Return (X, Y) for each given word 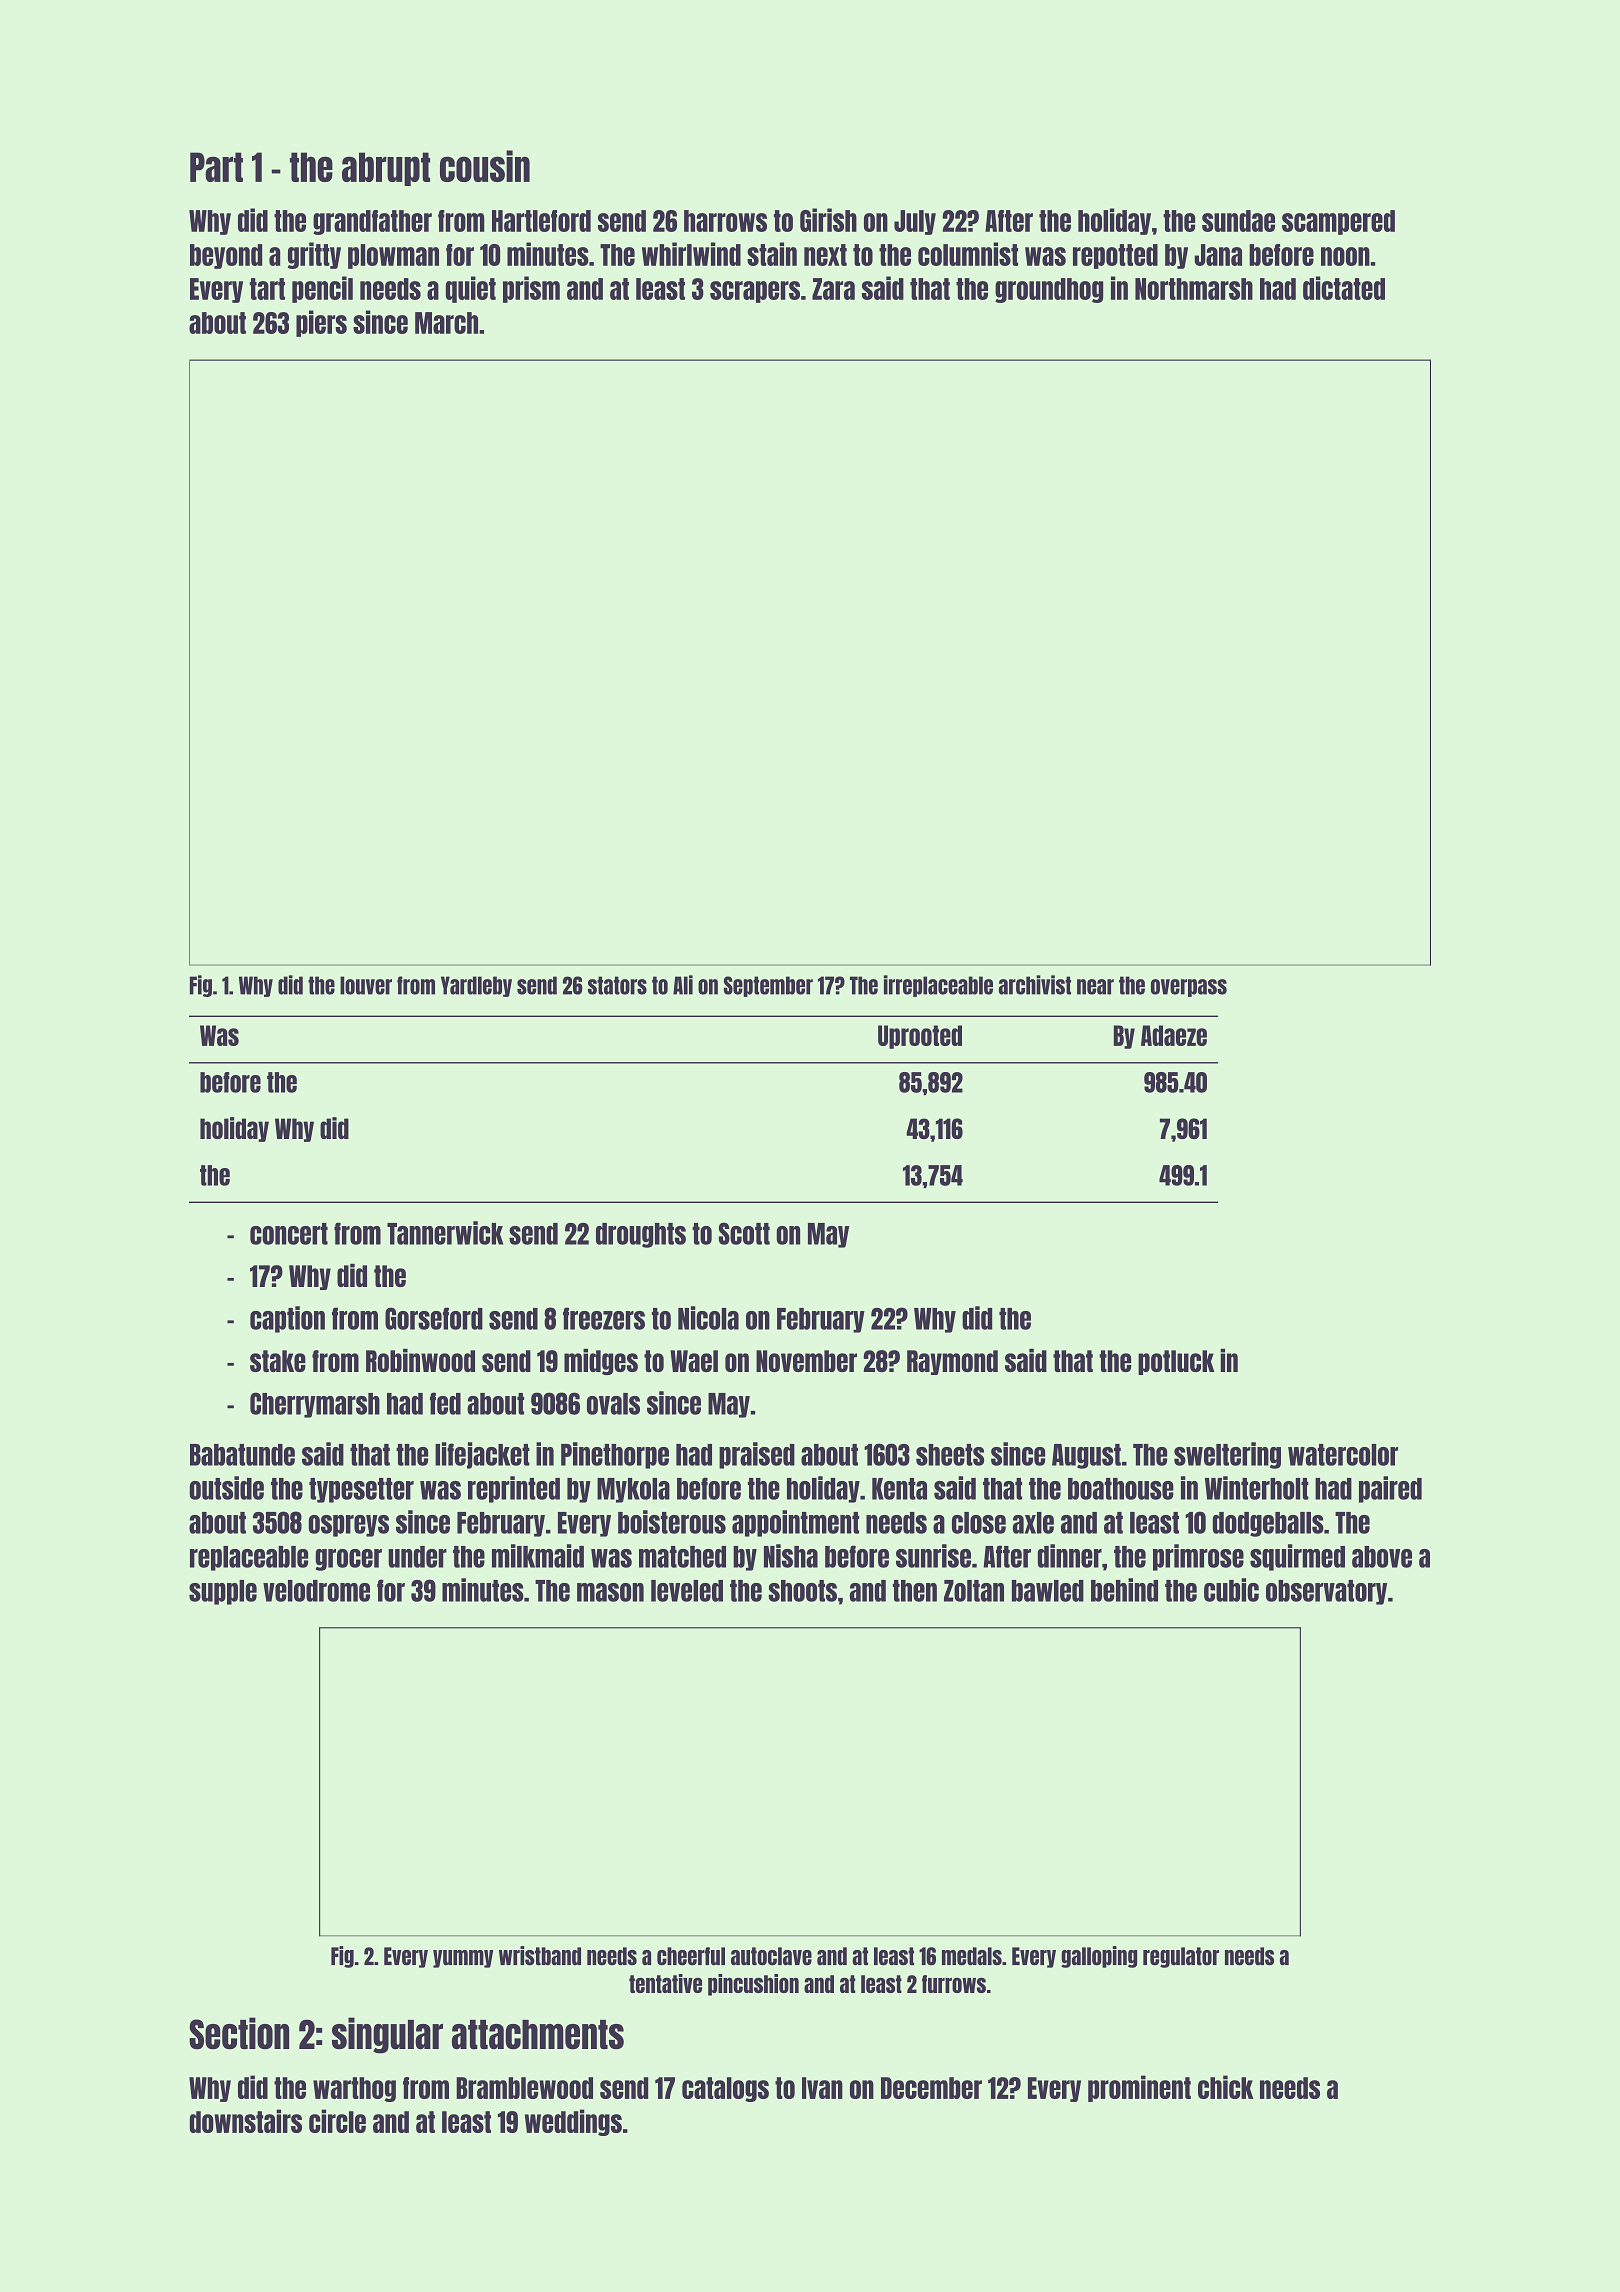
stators (617, 985)
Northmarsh (1194, 289)
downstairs (246, 2121)
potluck (1176, 1362)
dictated (1344, 288)
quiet (471, 289)
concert (289, 1234)
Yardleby (476, 986)
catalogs (725, 2089)
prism (531, 289)
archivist (1035, 985)
